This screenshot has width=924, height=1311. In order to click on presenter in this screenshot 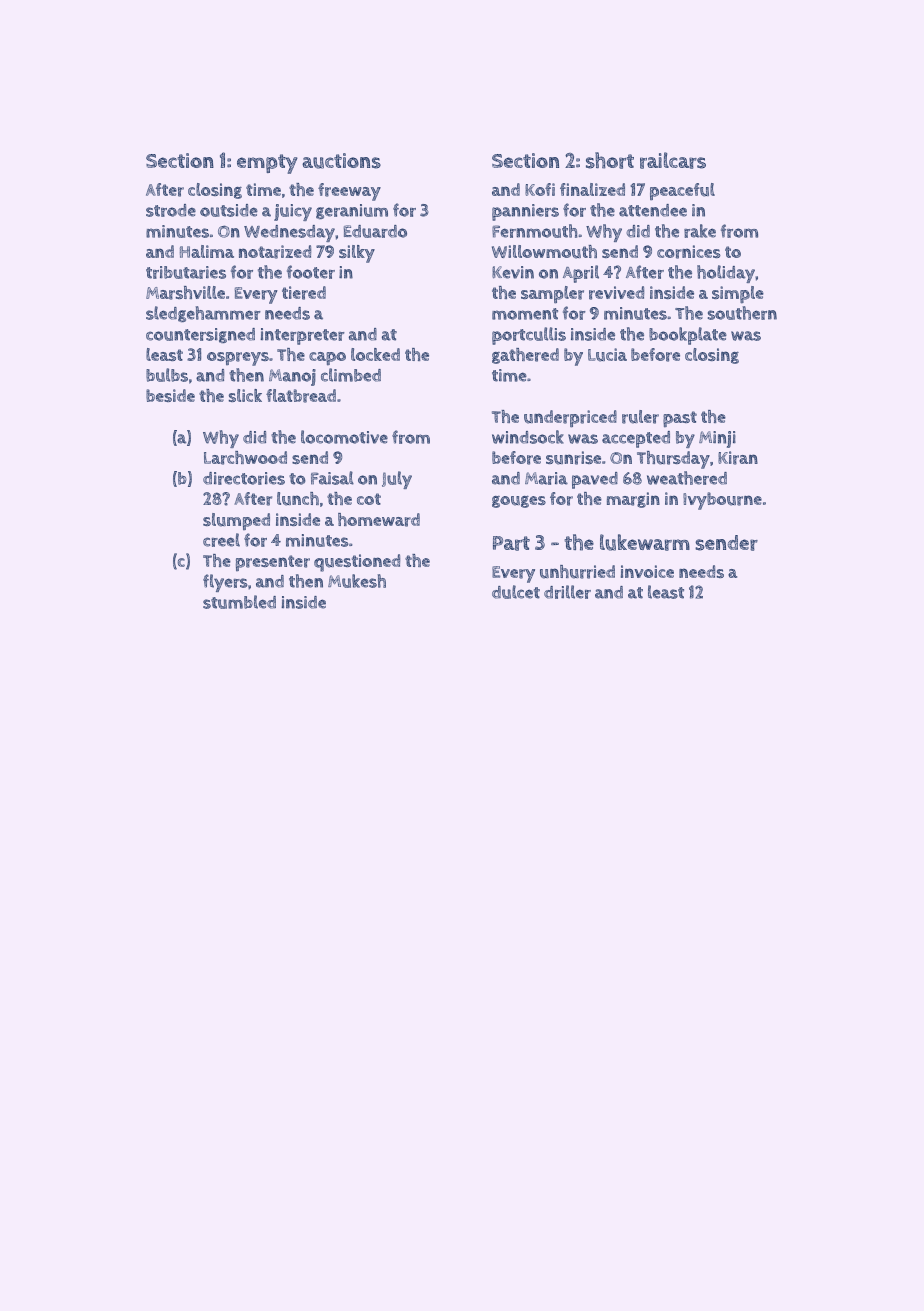, I will do `click(273, 563)`.
